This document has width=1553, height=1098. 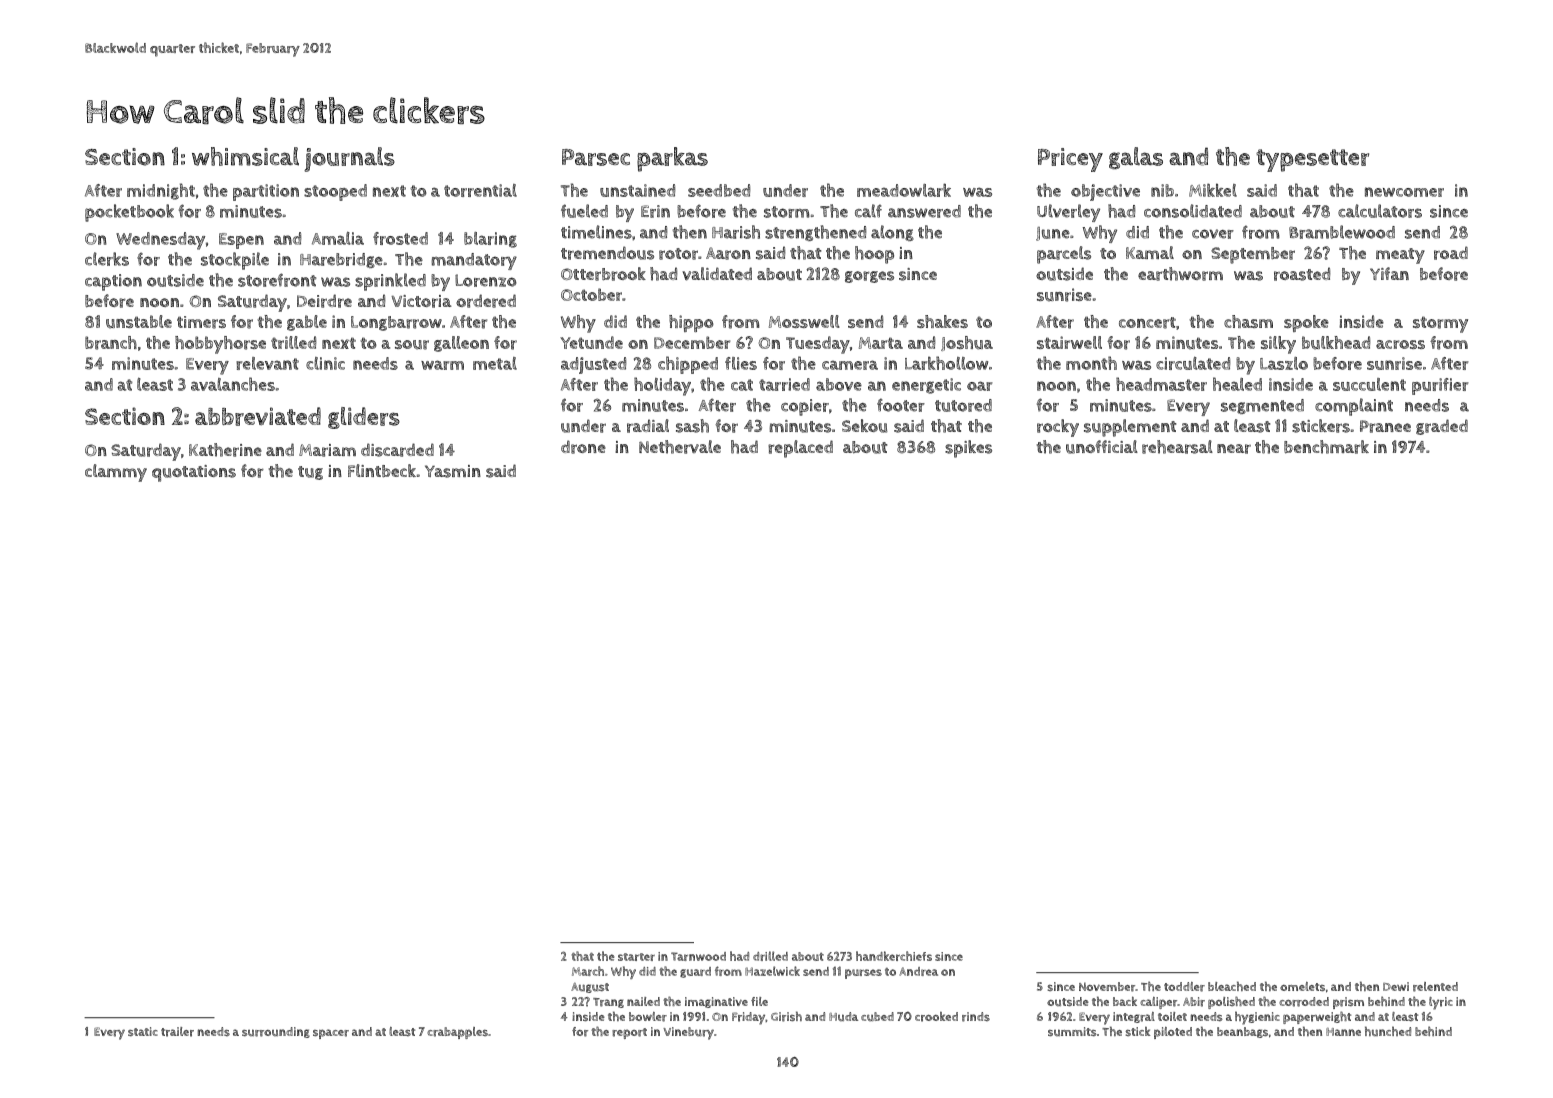 What do you see at coordinates (968, 449) in the document?
I see `spikes` at bounding box center [968, 449].
